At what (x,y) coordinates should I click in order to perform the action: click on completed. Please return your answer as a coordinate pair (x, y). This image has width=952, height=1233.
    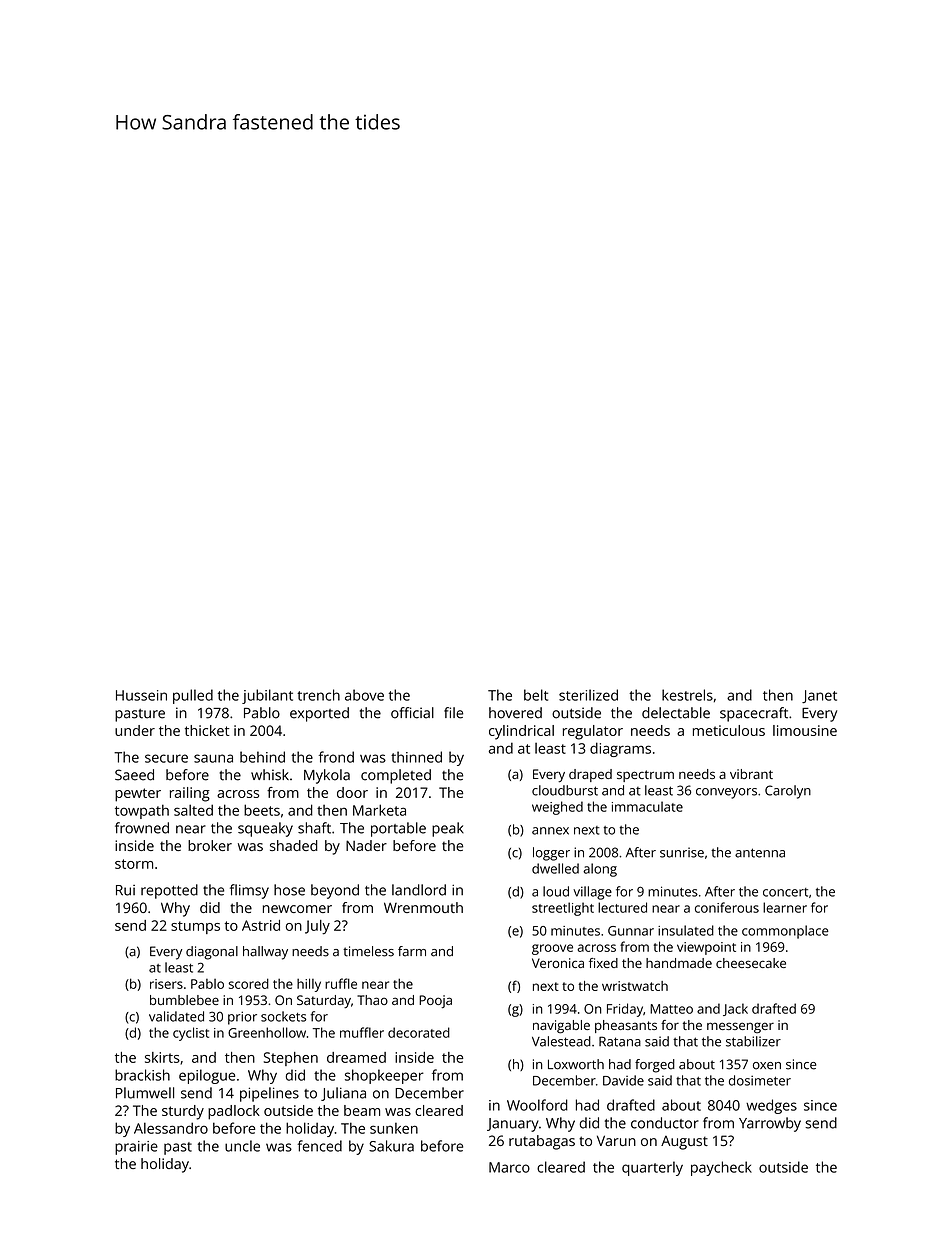
    Looking at the image, I should click on (396, 776).
